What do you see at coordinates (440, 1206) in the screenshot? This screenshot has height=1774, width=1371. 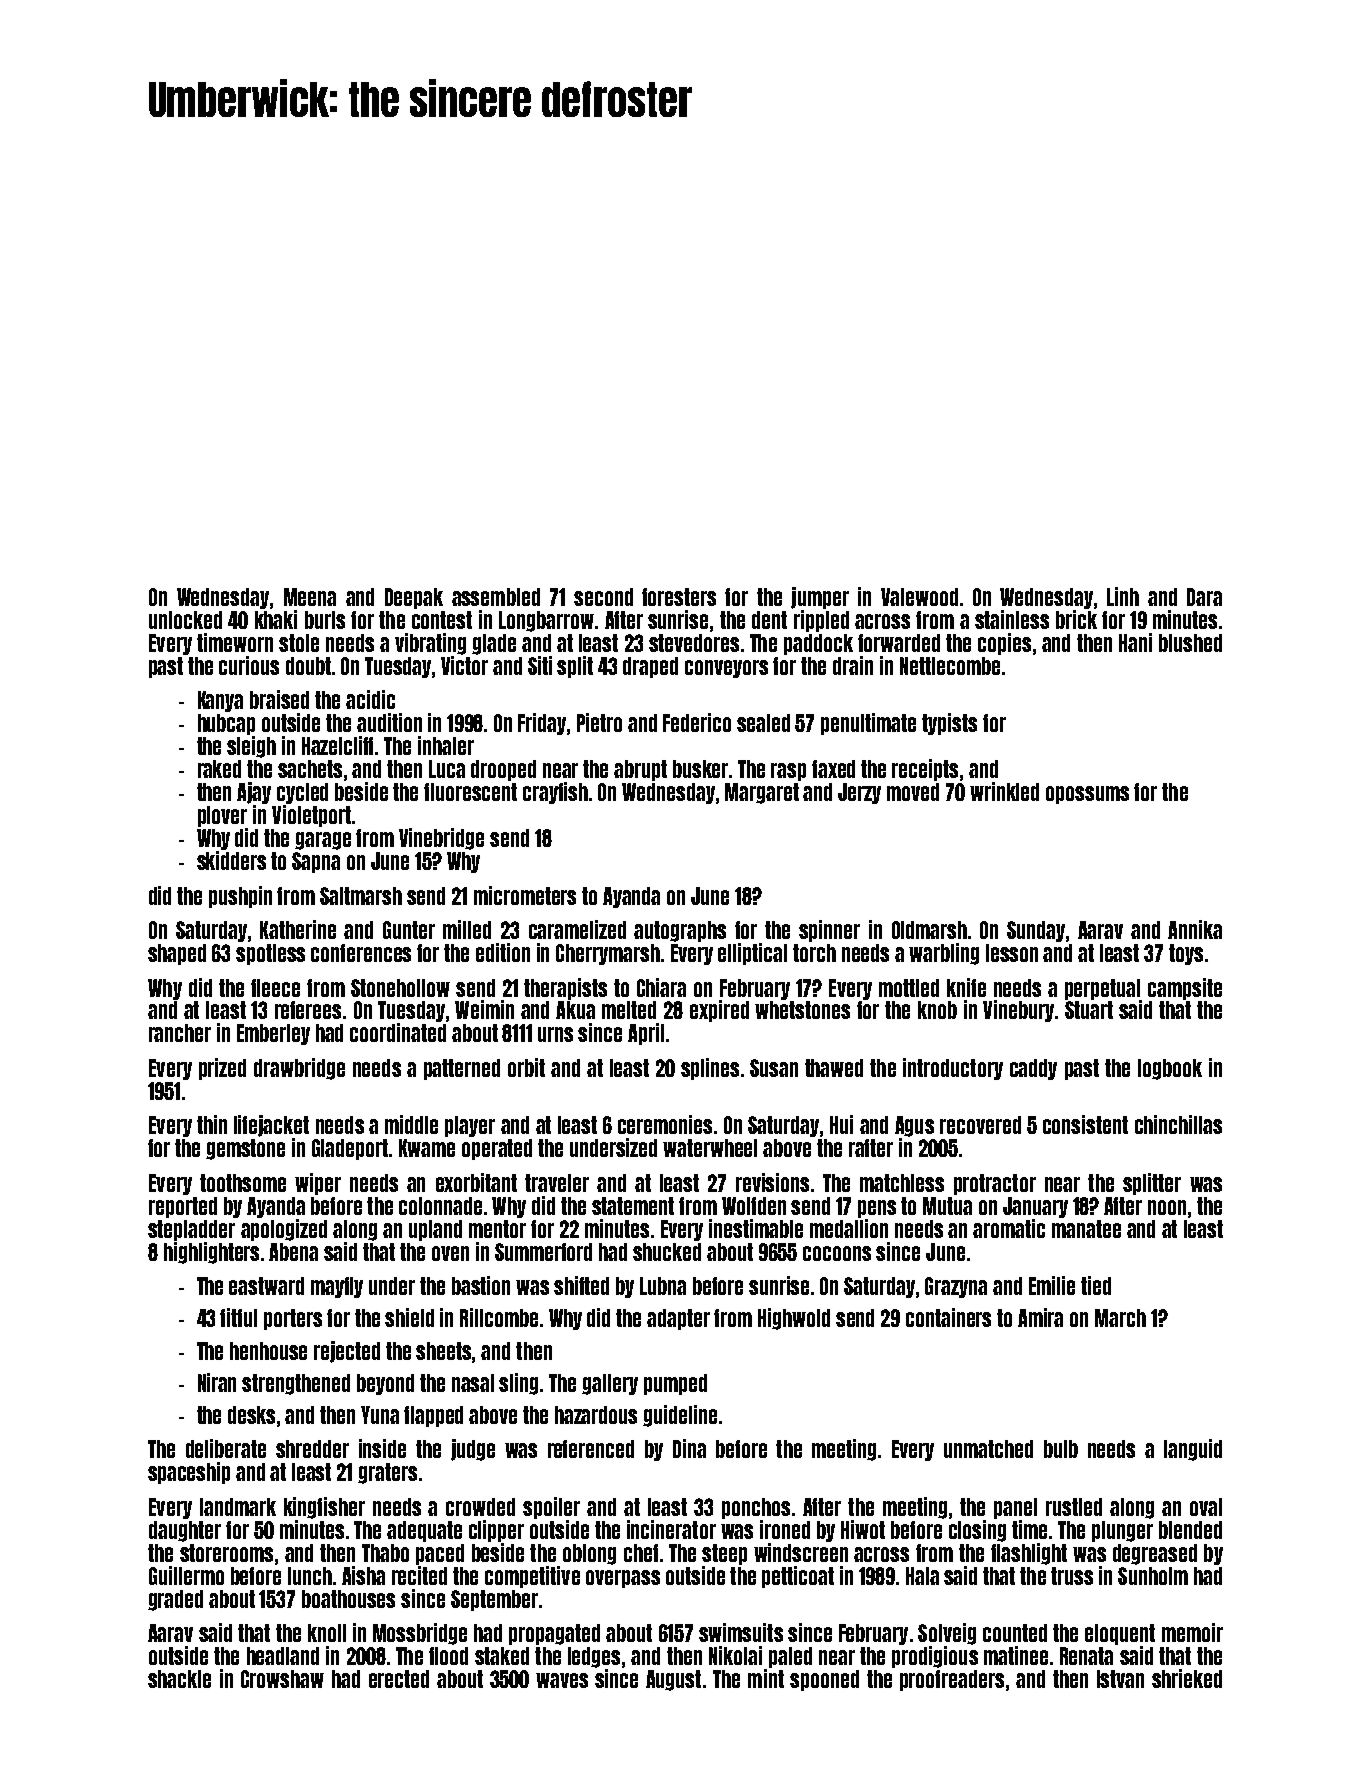 I see `colonnade` at bounding box center [440, 1206].
